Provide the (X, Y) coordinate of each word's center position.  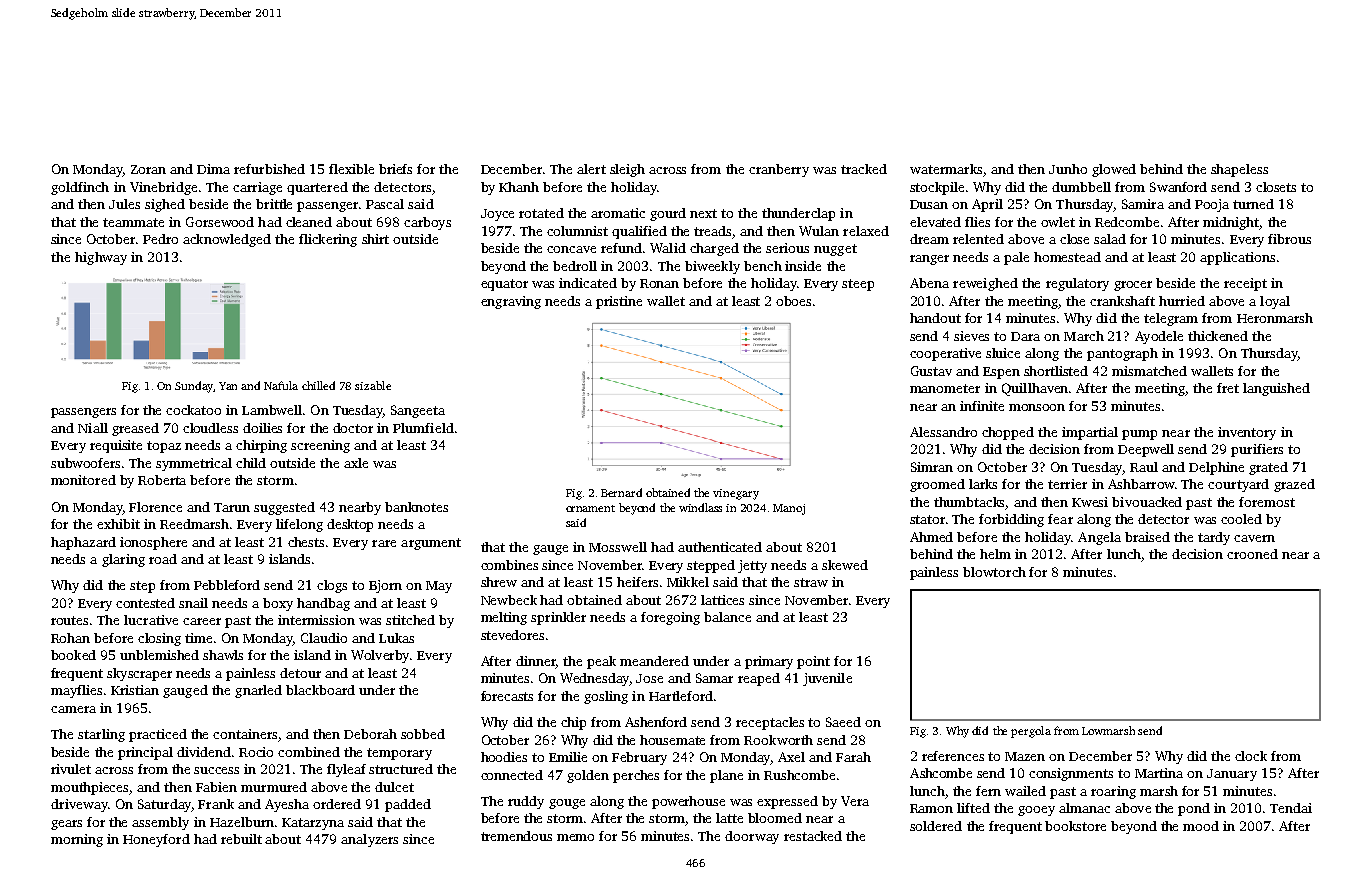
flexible (351, 169)
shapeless (1239, 170)
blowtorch (994, 572)
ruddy (526, 802)
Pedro (160, 239)
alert (591, 169)
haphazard (83, 543)
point (813, 662)
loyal (1275, 302)
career (202, 621)
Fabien (216, 787)
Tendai (1291, 808)
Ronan (659, 283)
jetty (752, 566)
